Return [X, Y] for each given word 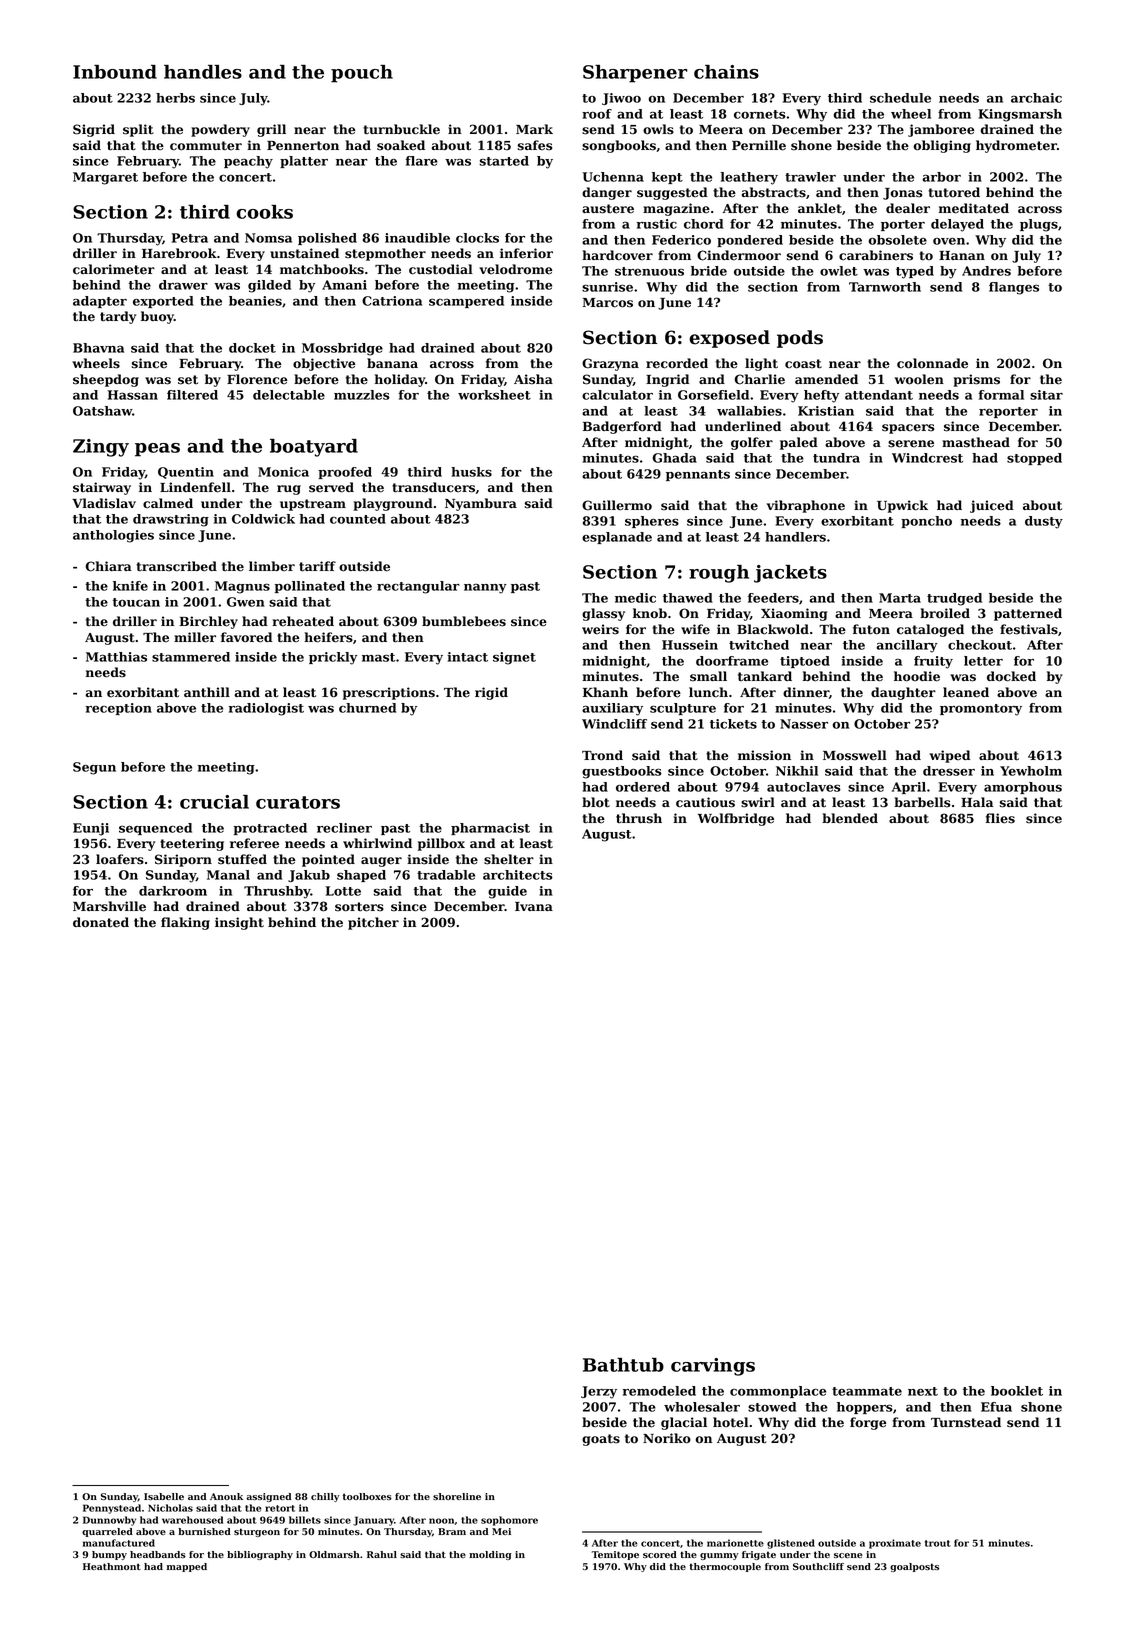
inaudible [417, 238]
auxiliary [612, 709]
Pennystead [112, 1509]
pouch [362, 74]
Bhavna [98, 348]
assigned [269, 1497]
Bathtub [623, 1365]
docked [1011, 676]
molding [490, 1555]
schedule [900, 98]
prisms [976, 380]
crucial [214, 802]
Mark [534, 129]
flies [1000, 818]
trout [938, 1543]
